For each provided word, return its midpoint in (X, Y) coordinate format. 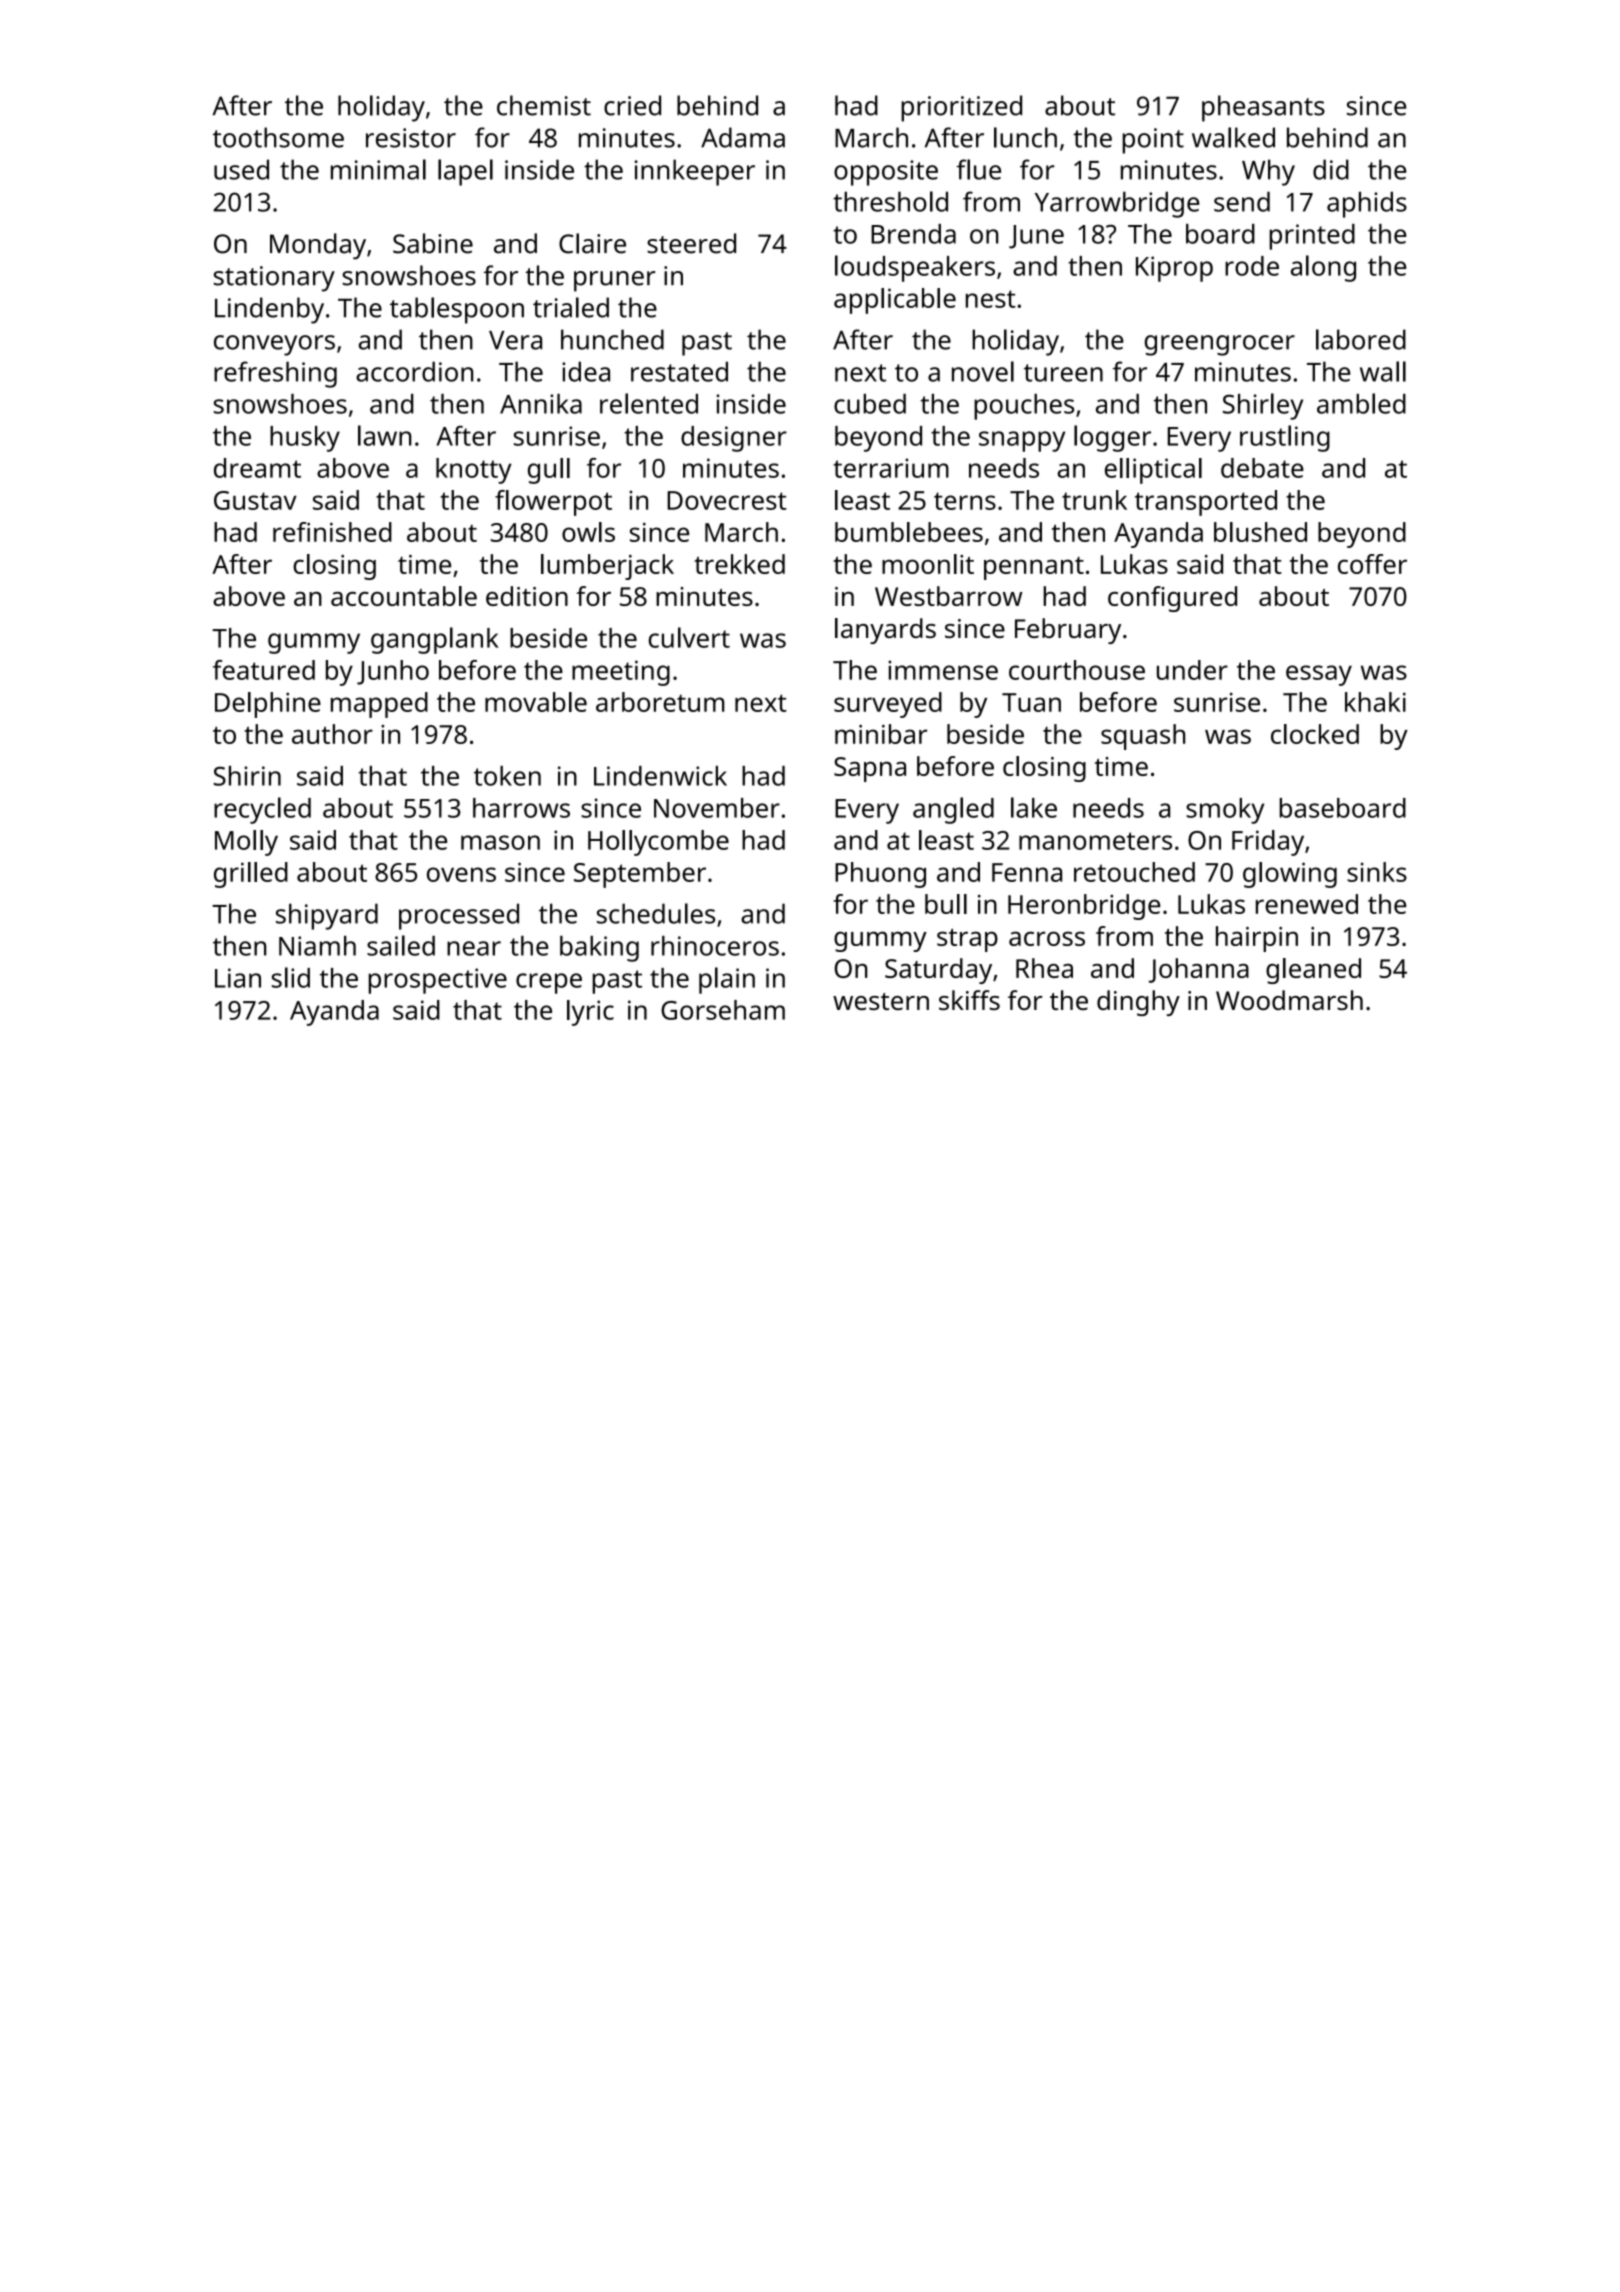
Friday (1268, 843)
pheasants (1263, 108)
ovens (461, 874)
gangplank (435, 640)
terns (965, 501)
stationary (274, 279)
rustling (1285, 438)
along (1323, 268)
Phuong (880, 875)
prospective (438, 981)
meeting (621, 673)
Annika (541, 404)
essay (1319, 675)
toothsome (278, 137)
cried (632, 105)
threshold (890, 201)
